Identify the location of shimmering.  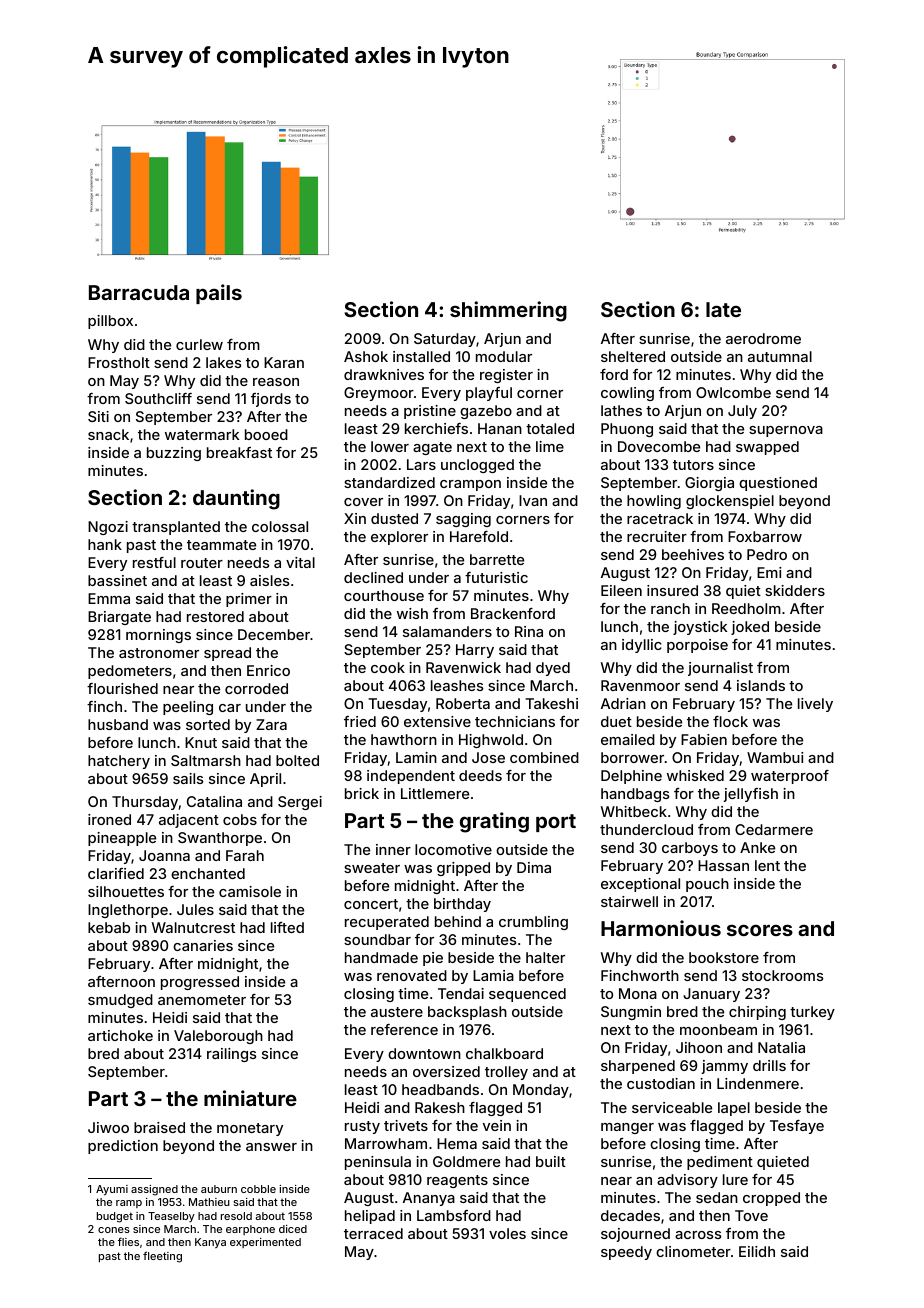
(508, 311).
